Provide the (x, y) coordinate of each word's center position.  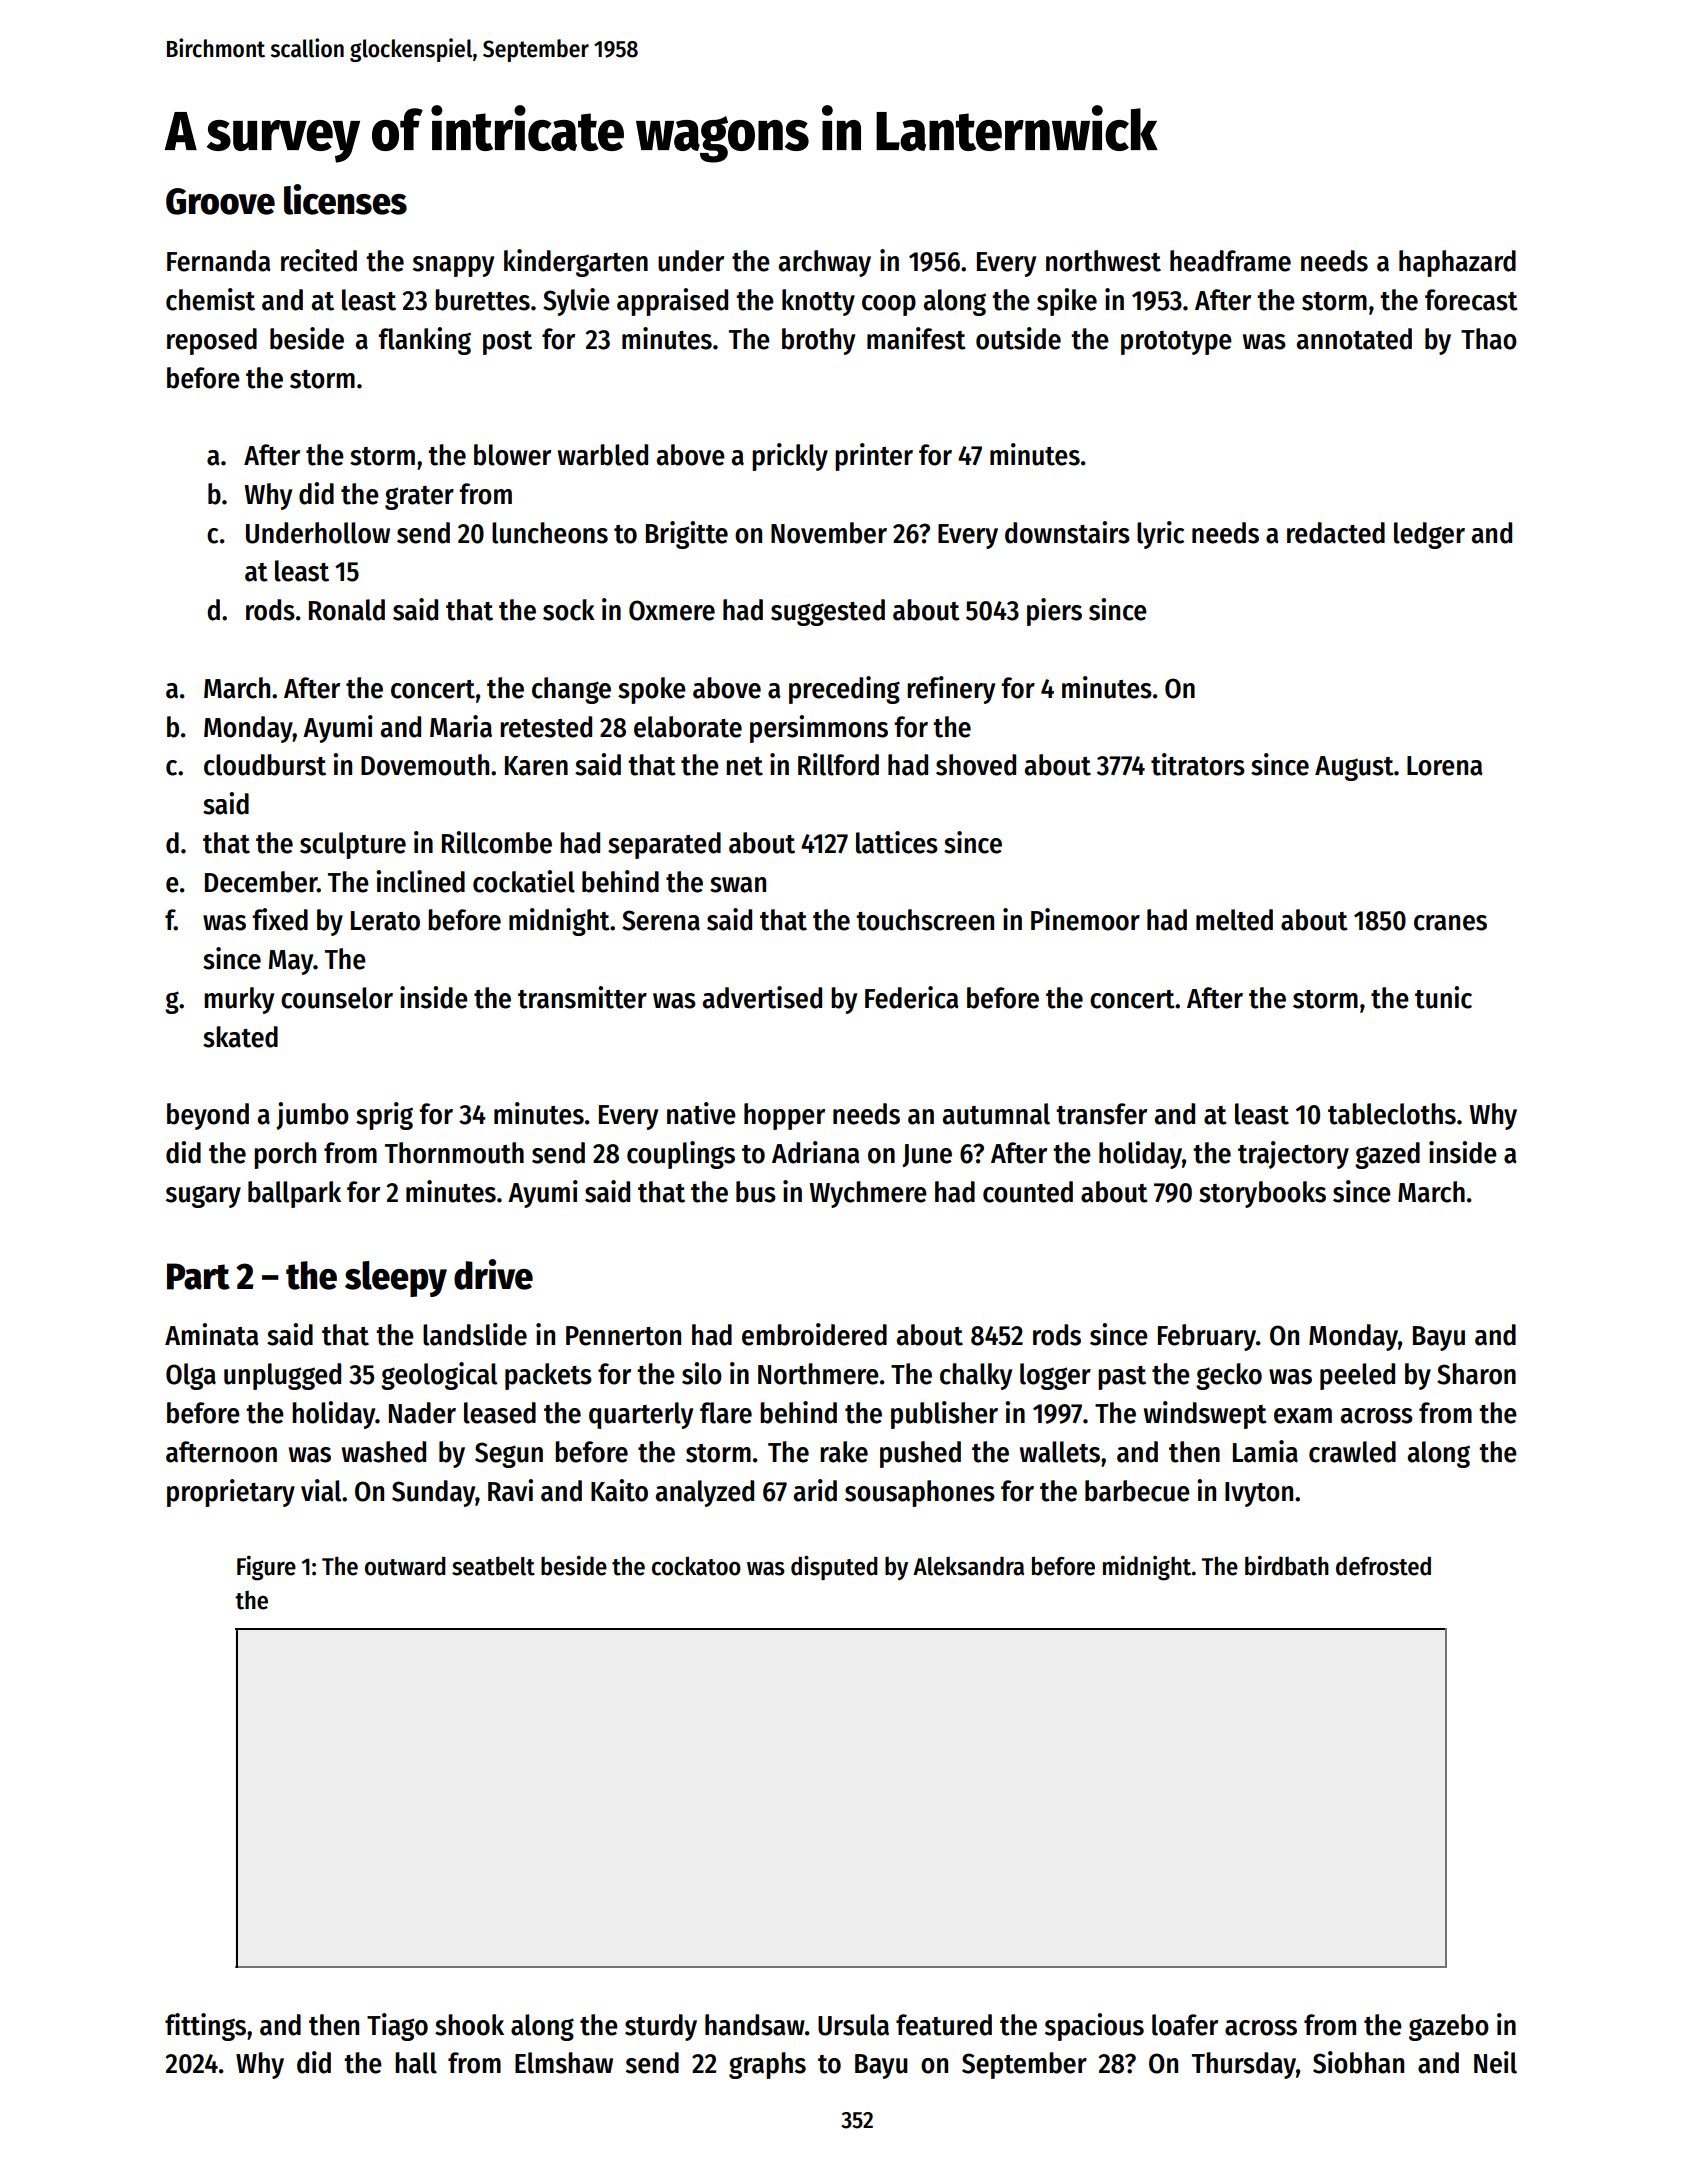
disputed (834, 1568)
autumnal (996, 1114)
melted (1234, 920)
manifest (916, 338)
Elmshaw (564, 2063)
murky (239, 1000)
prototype (1176, 343)
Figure (266, 1568)
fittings (205, 2027)
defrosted (1383, 1566)
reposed (212, 341)
